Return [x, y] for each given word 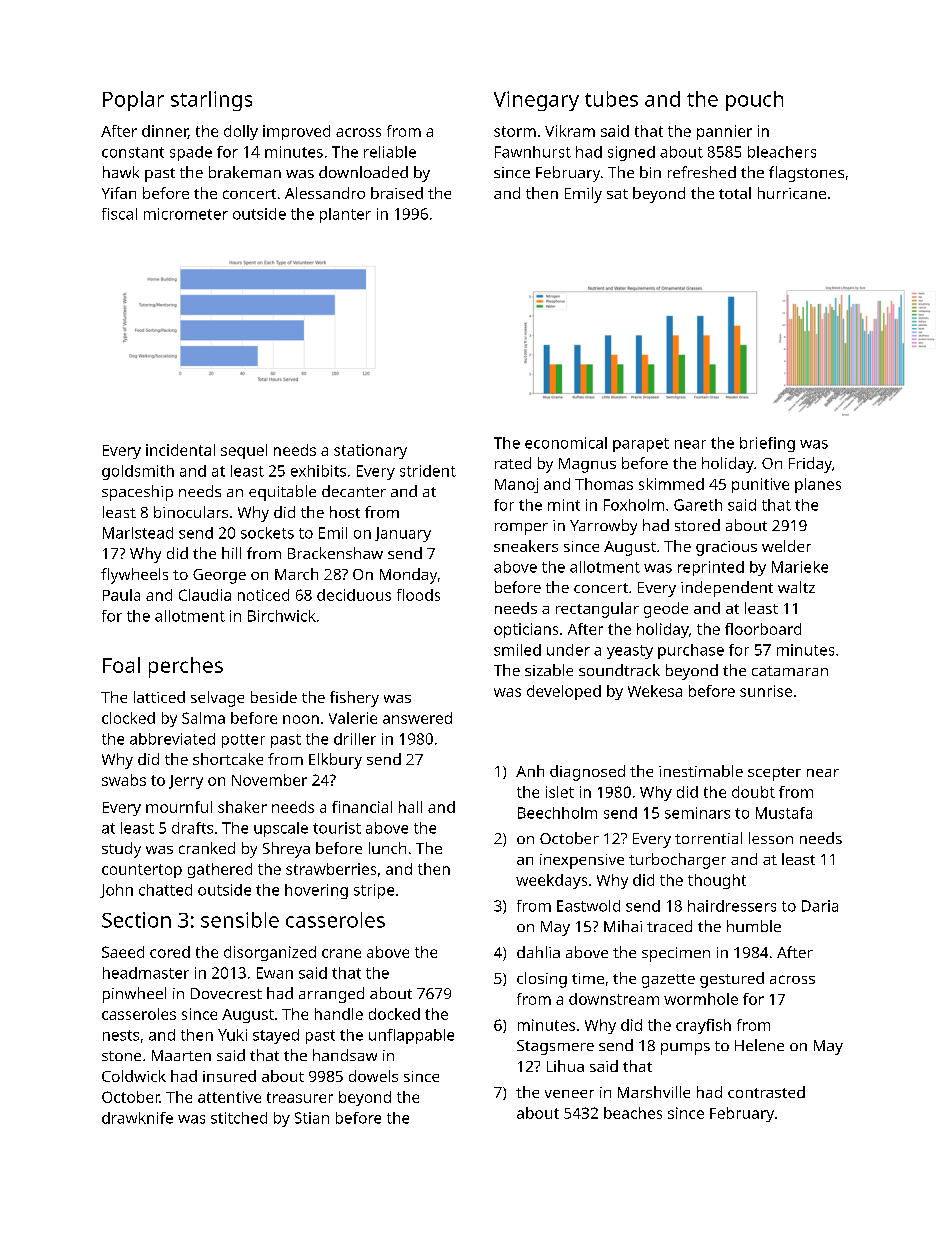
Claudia [205, 595]
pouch [754, 101]
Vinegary [536, 101]
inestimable [701, 771]
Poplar [133, 101]
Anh [530, 771]
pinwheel [134, 995]
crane [341, 953]
